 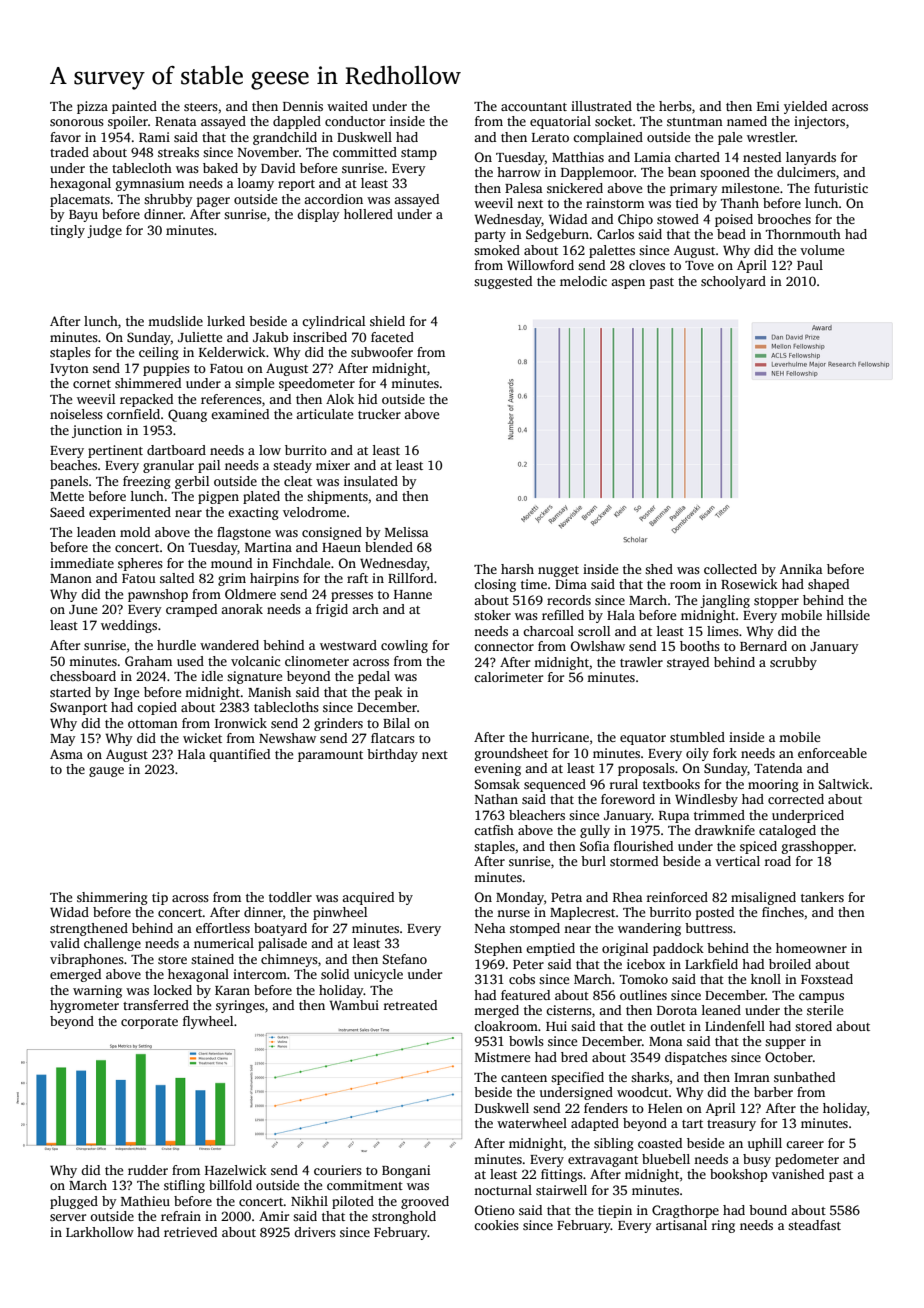 I want to click on couriers, so click(x=338, y=1170).
